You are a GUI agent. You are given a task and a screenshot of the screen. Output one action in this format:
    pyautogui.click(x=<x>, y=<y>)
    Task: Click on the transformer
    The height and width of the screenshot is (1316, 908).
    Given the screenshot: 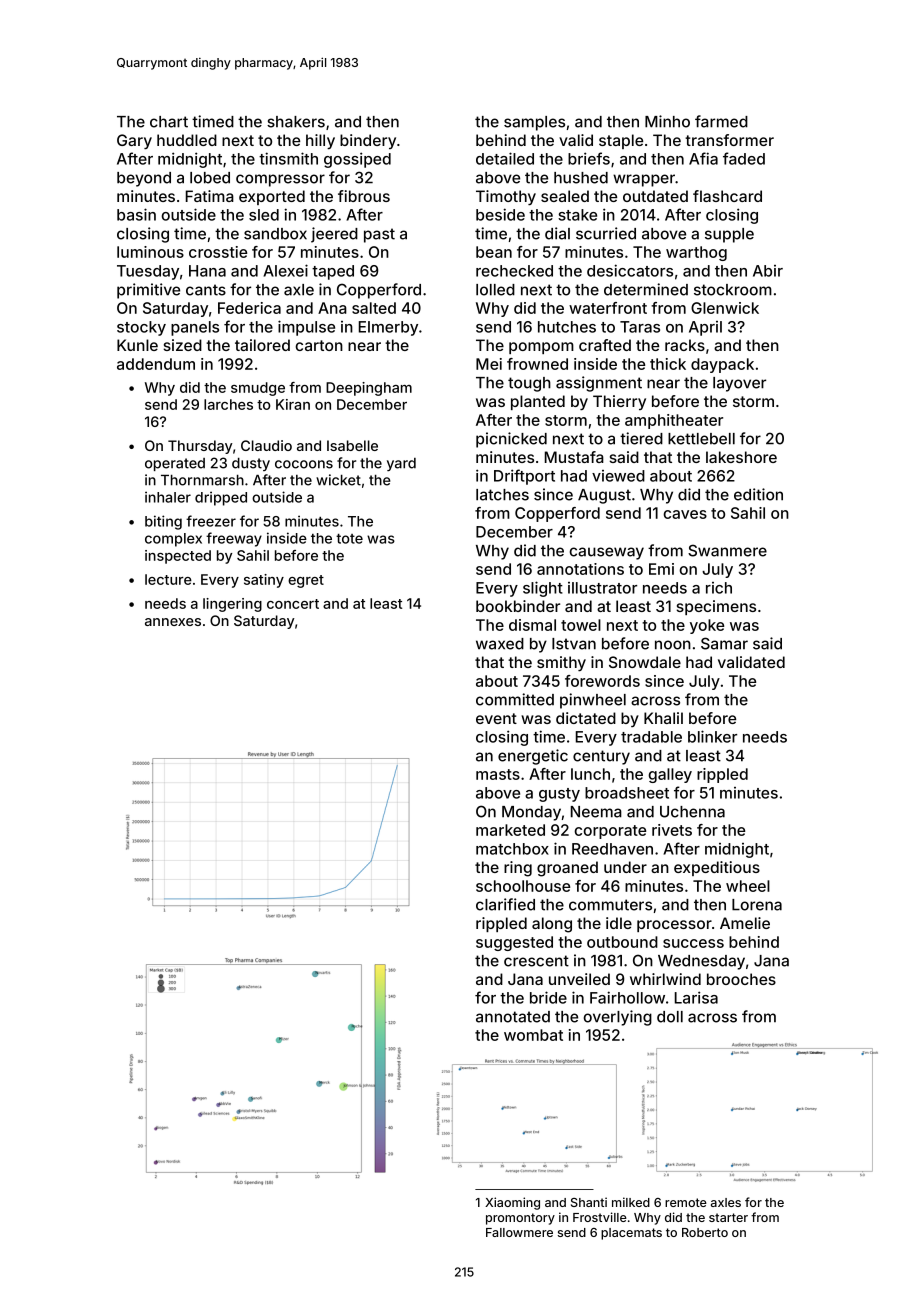 What is the action you would take?
    pyautogui.click(x=729, y=140)
